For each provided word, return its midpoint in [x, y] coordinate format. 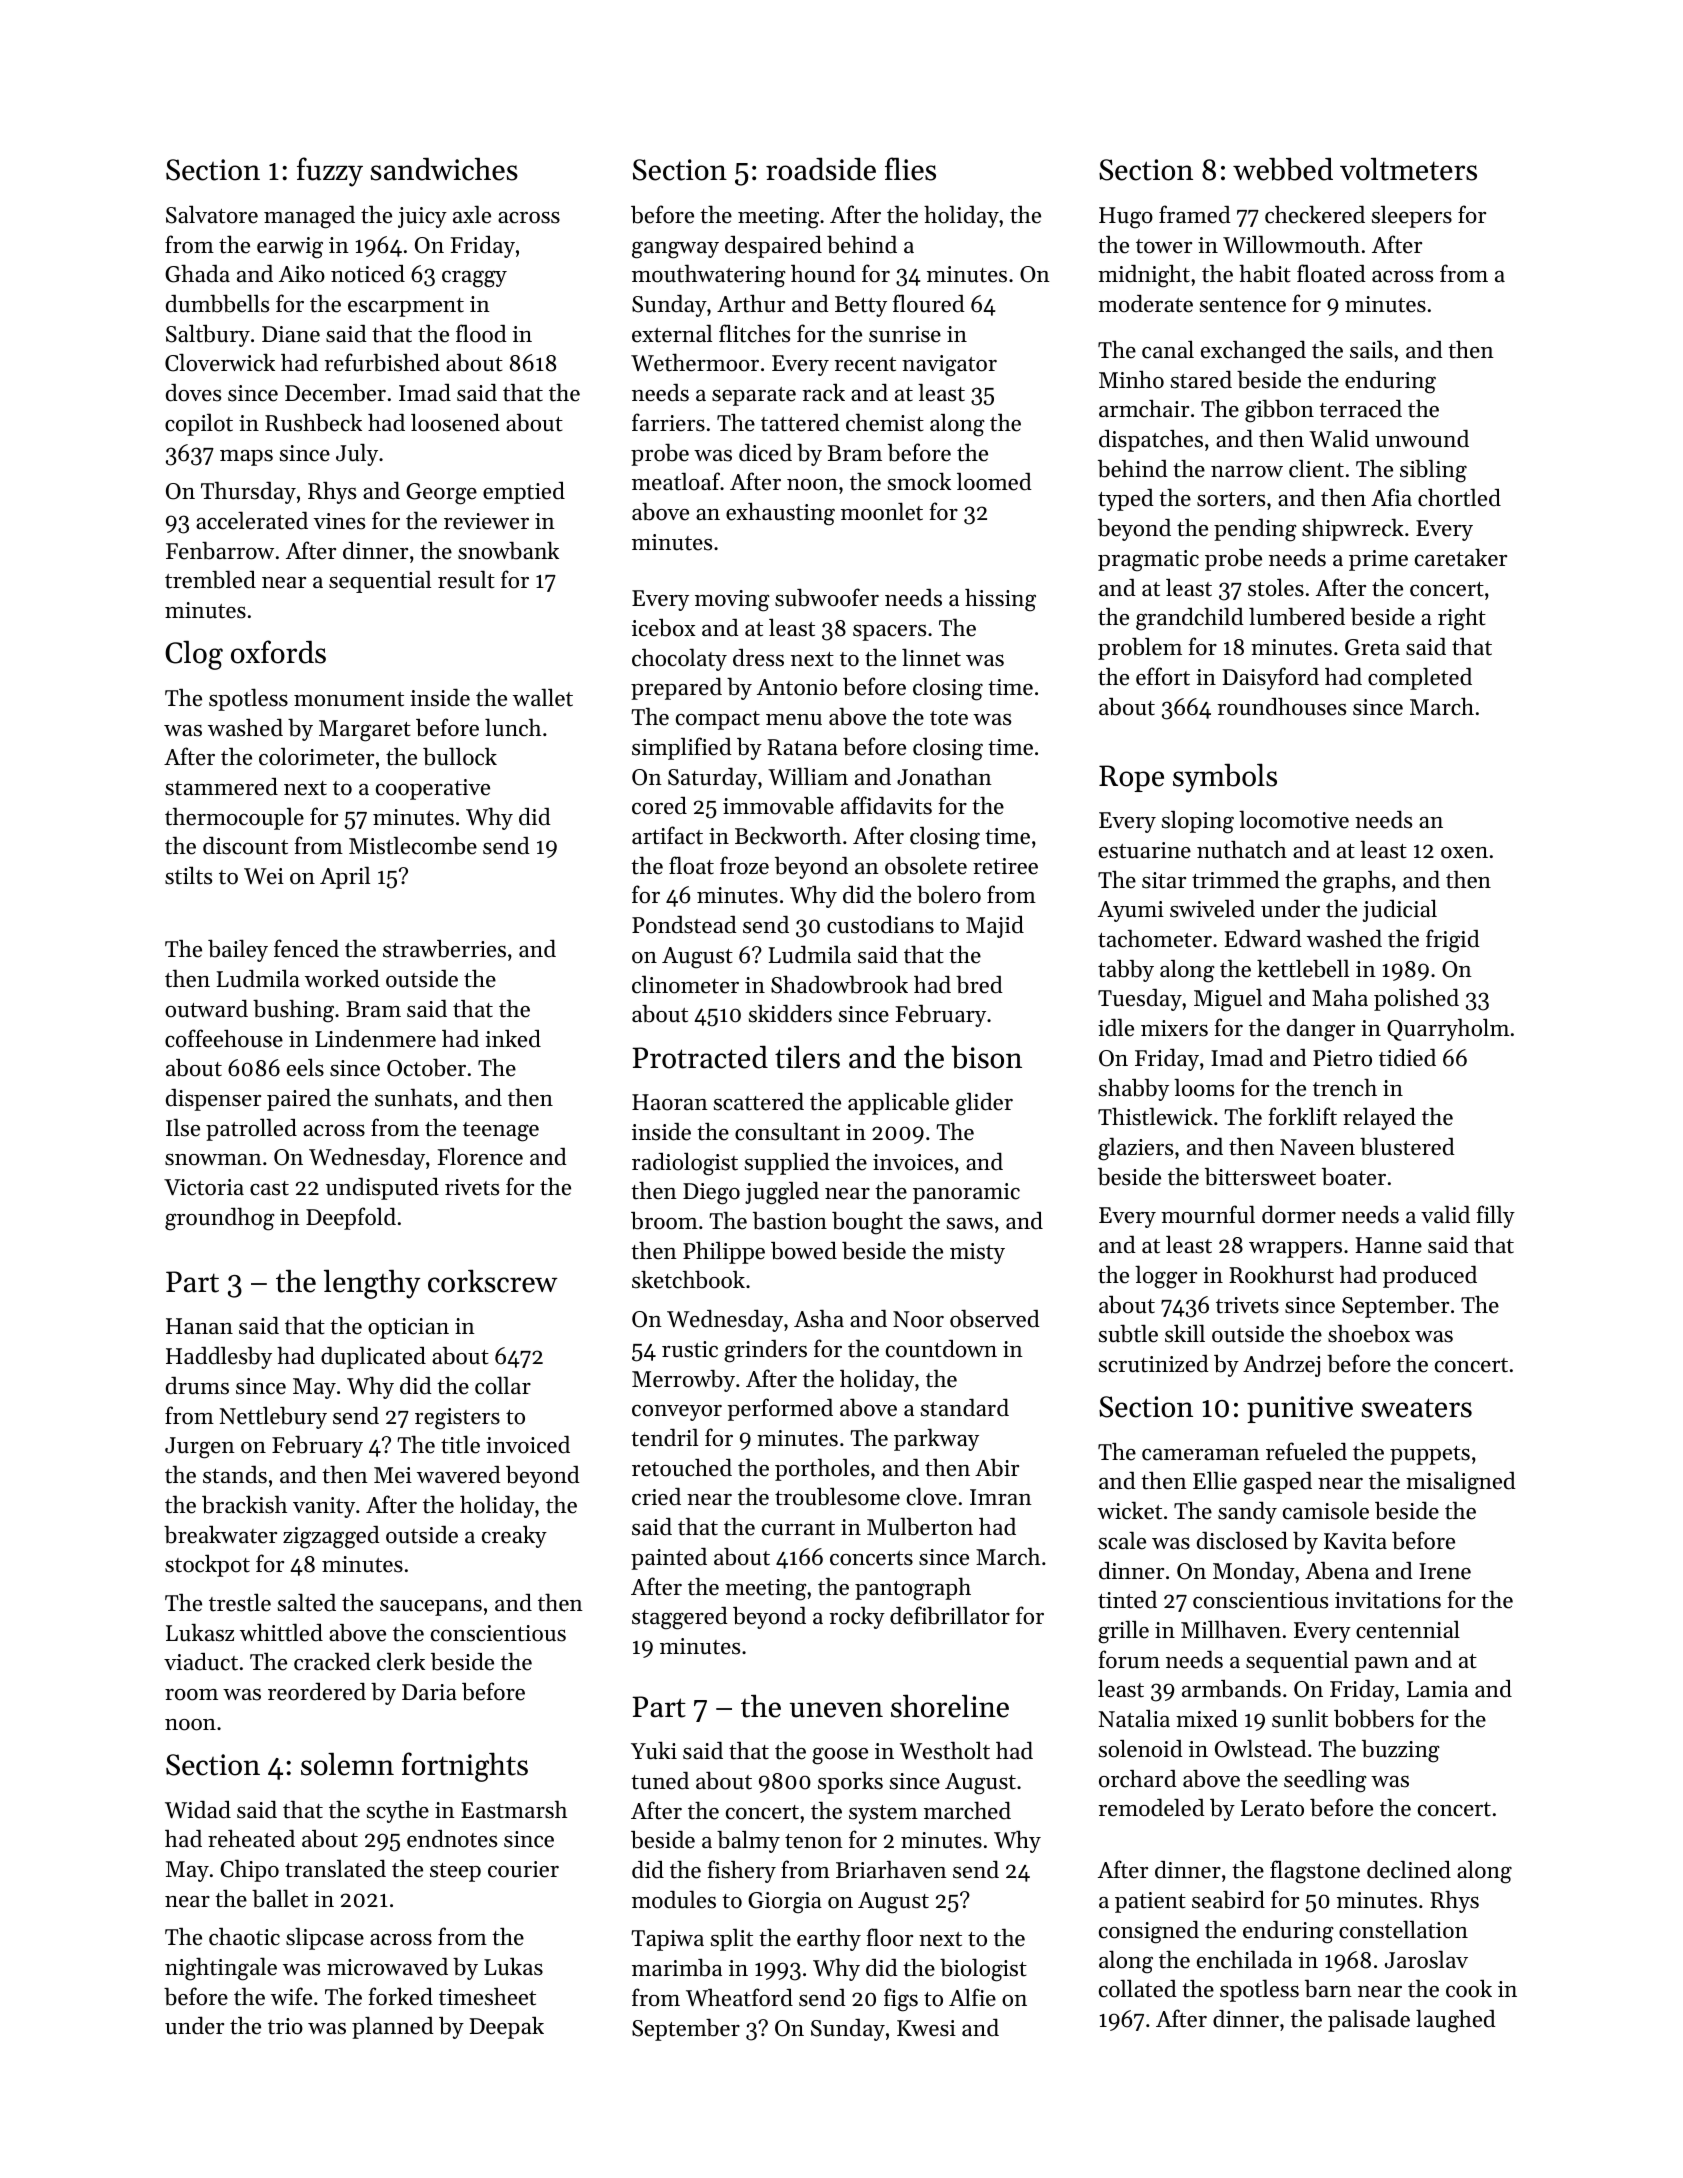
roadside [821, 169]
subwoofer [827, 597]
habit [1265, 273]
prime [1378, 560]
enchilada [1244, 1959]
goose [840, 1756]
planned [393, 2027]
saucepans [431, 1608]
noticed [368, 274]
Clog [194, 655]
